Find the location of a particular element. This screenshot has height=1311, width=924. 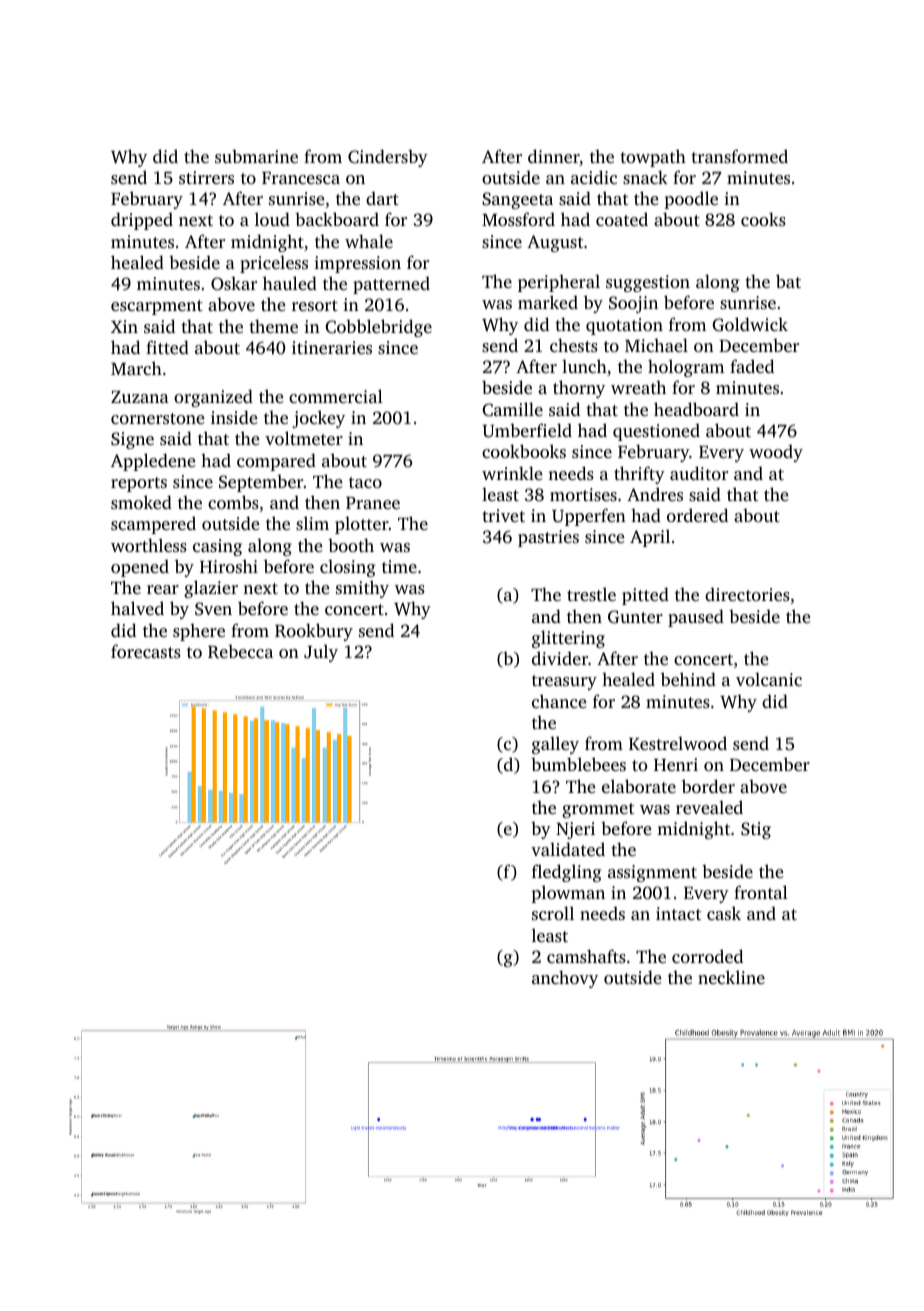

bumblebees is located at coordinates (578, 764).
